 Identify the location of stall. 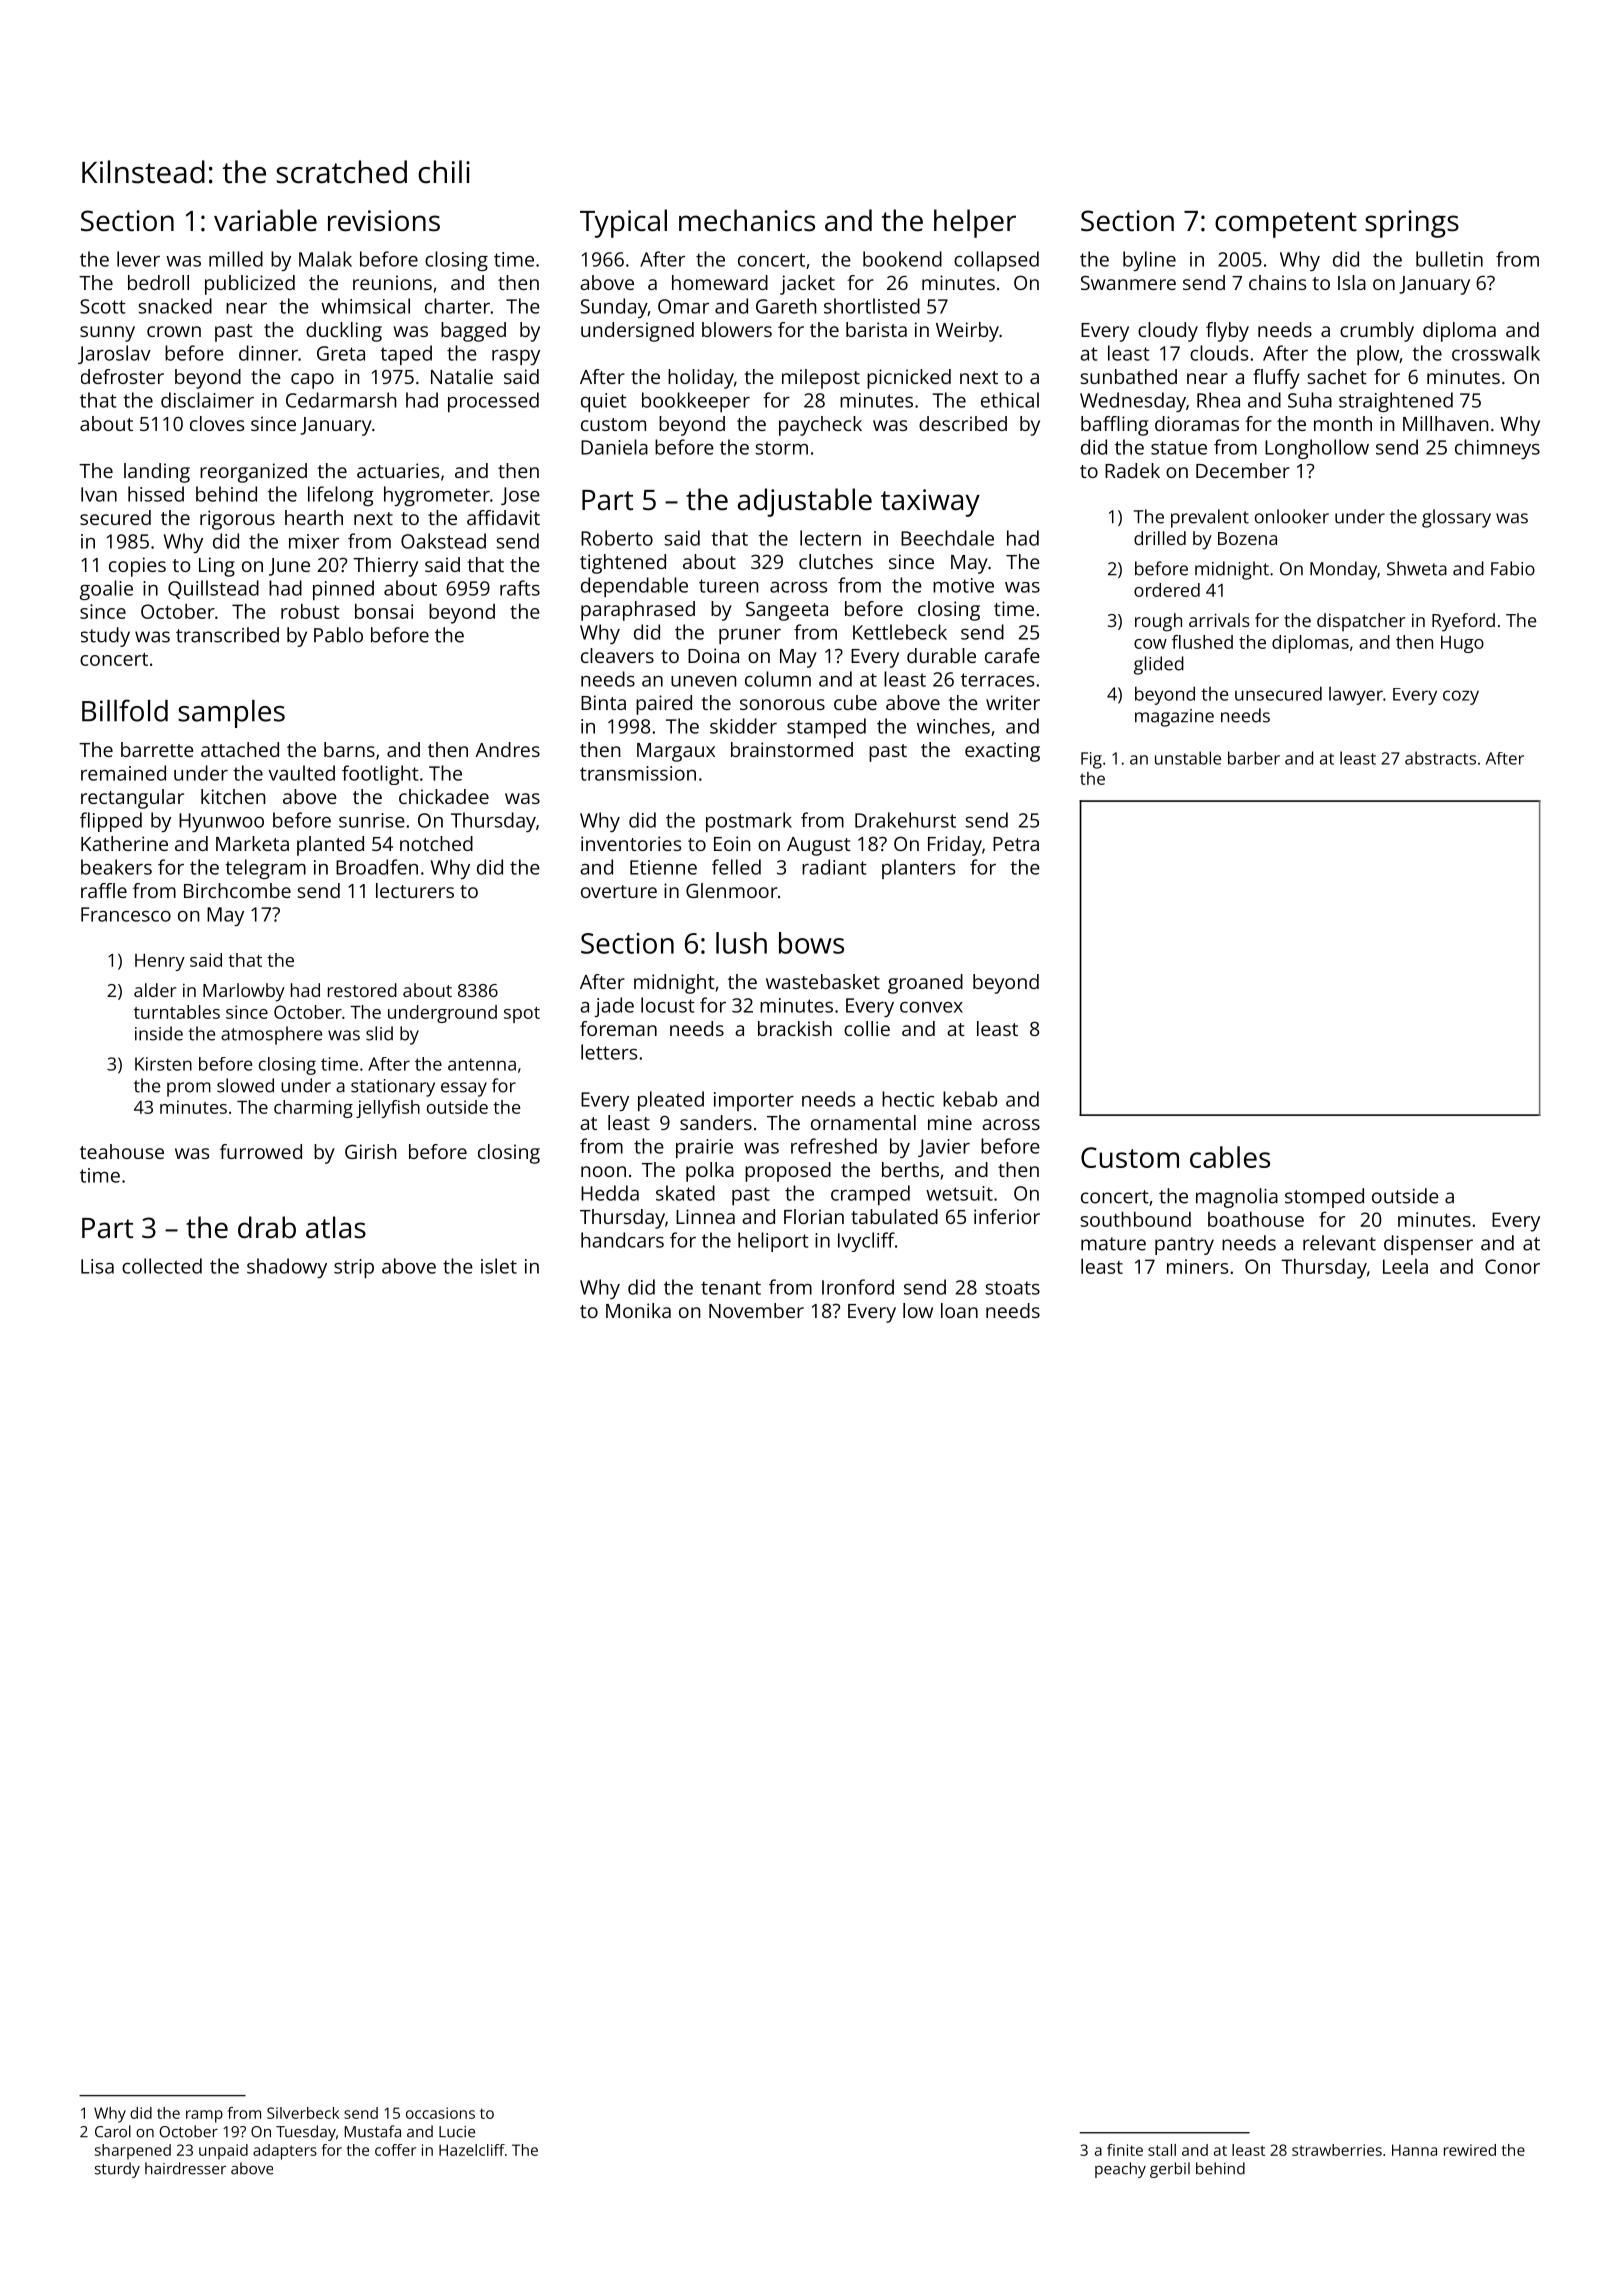
(1162, 2150).
